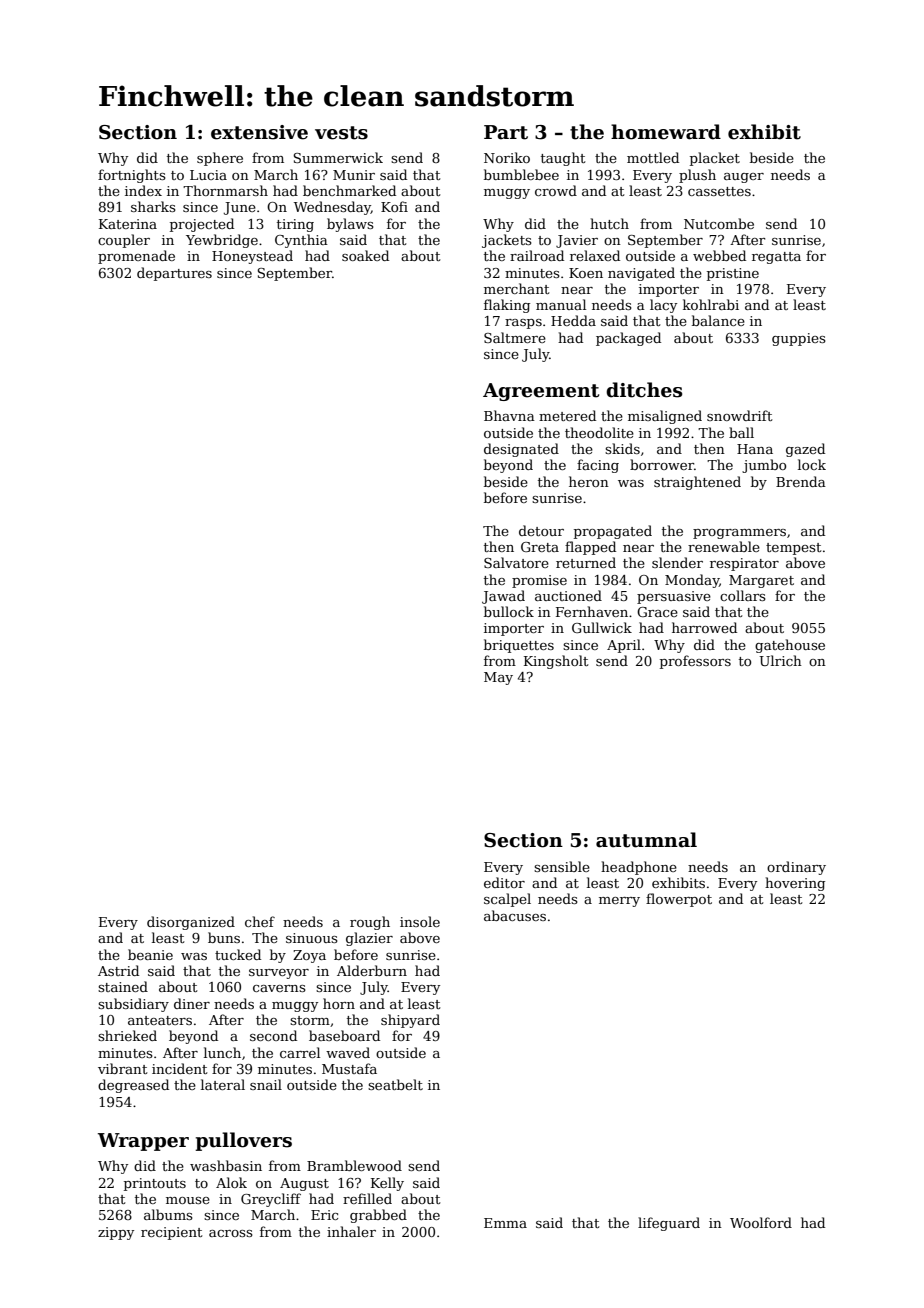 This page has width=924, height=1308. I want to click on tempest, so click(793, 549).
